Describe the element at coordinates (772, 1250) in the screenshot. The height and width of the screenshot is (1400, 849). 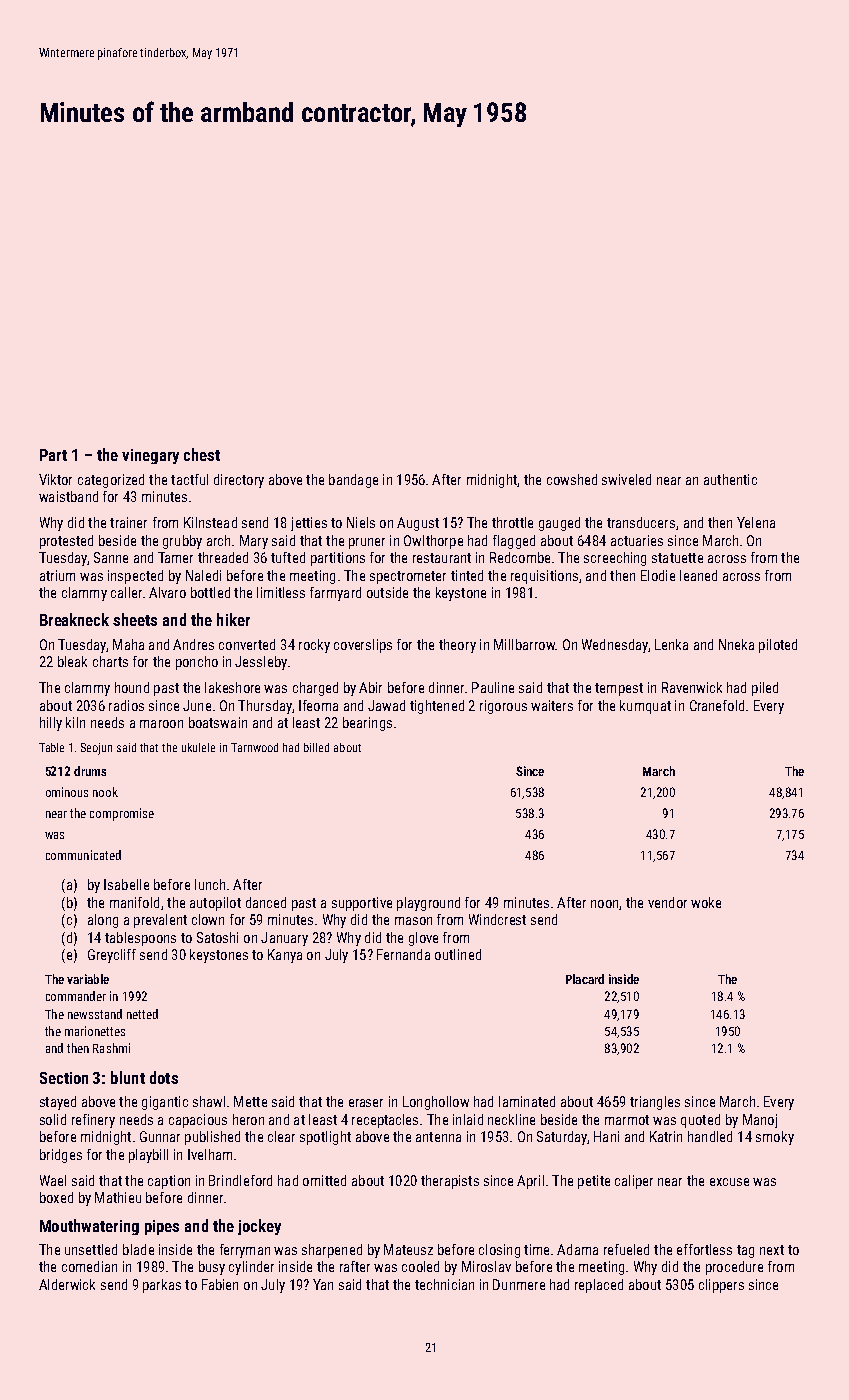
I see `next` at that location.
